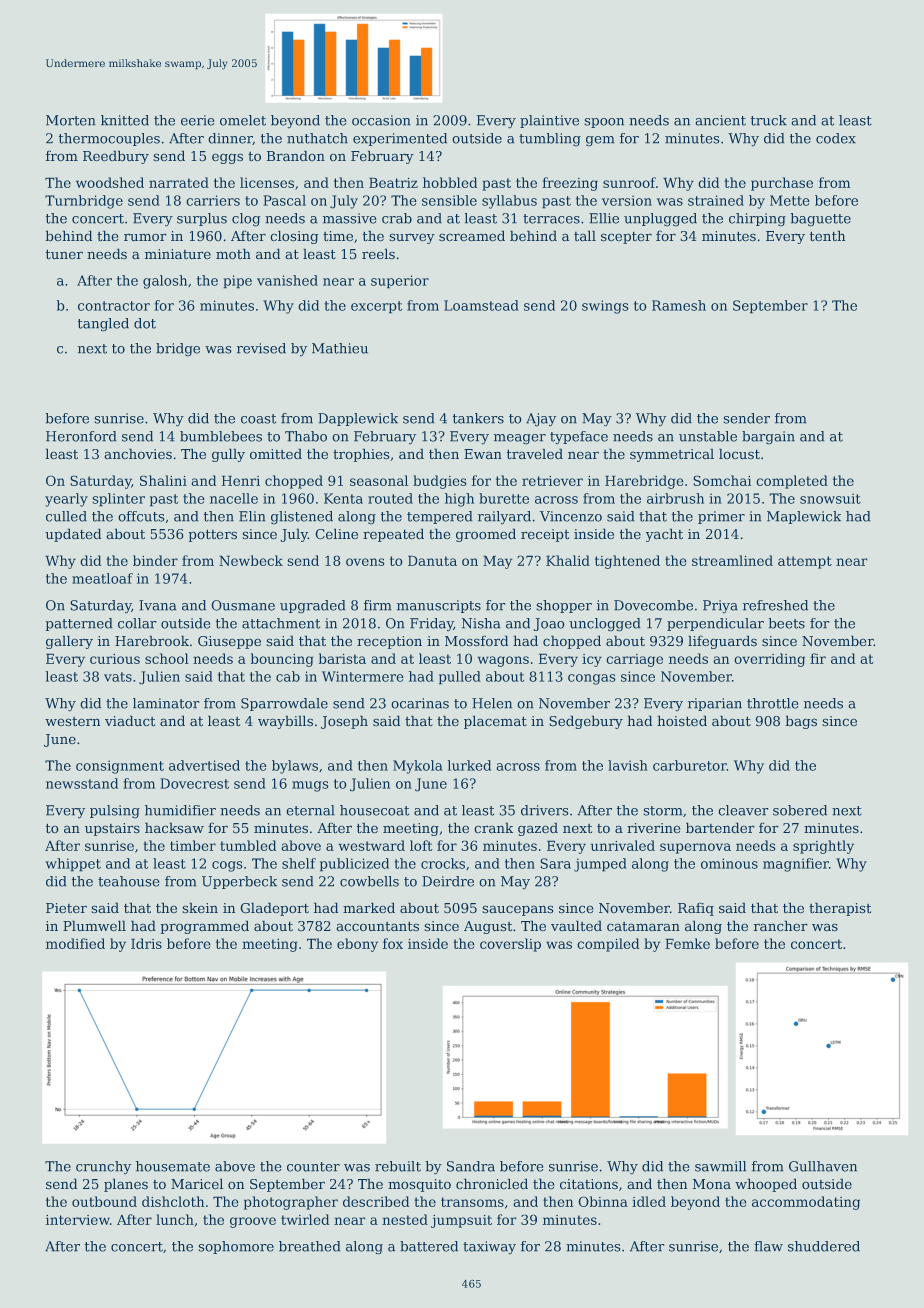 Image resolution: width=924 pixels, height=1308 pixels. What do you see at coordinates (381, 120) in the screenshot?
I see `occasion` at bounding box center [381, 120].
